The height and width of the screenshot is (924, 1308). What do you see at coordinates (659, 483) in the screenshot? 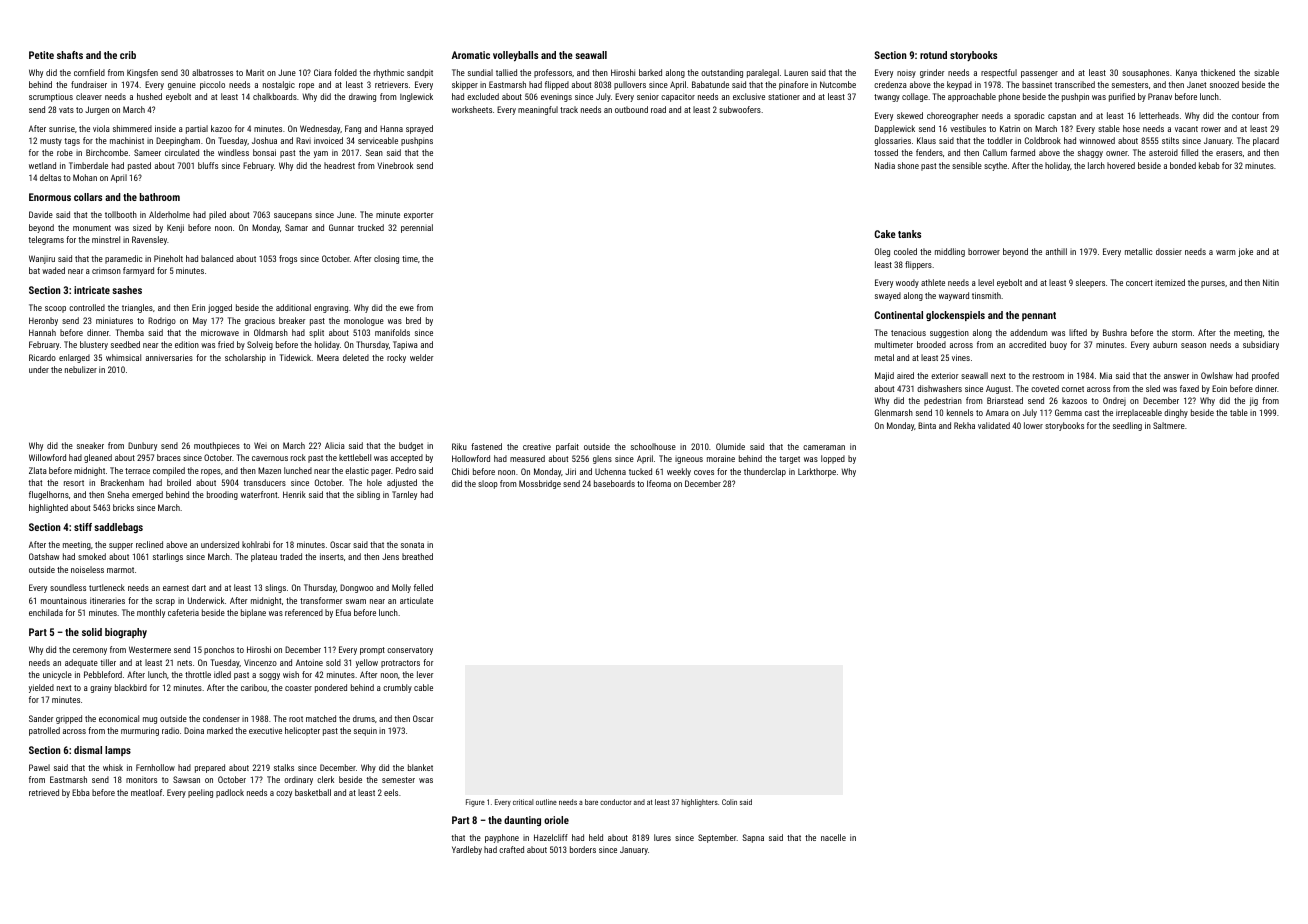
I see `Ifeoma` at bounding box center [659, 483].
